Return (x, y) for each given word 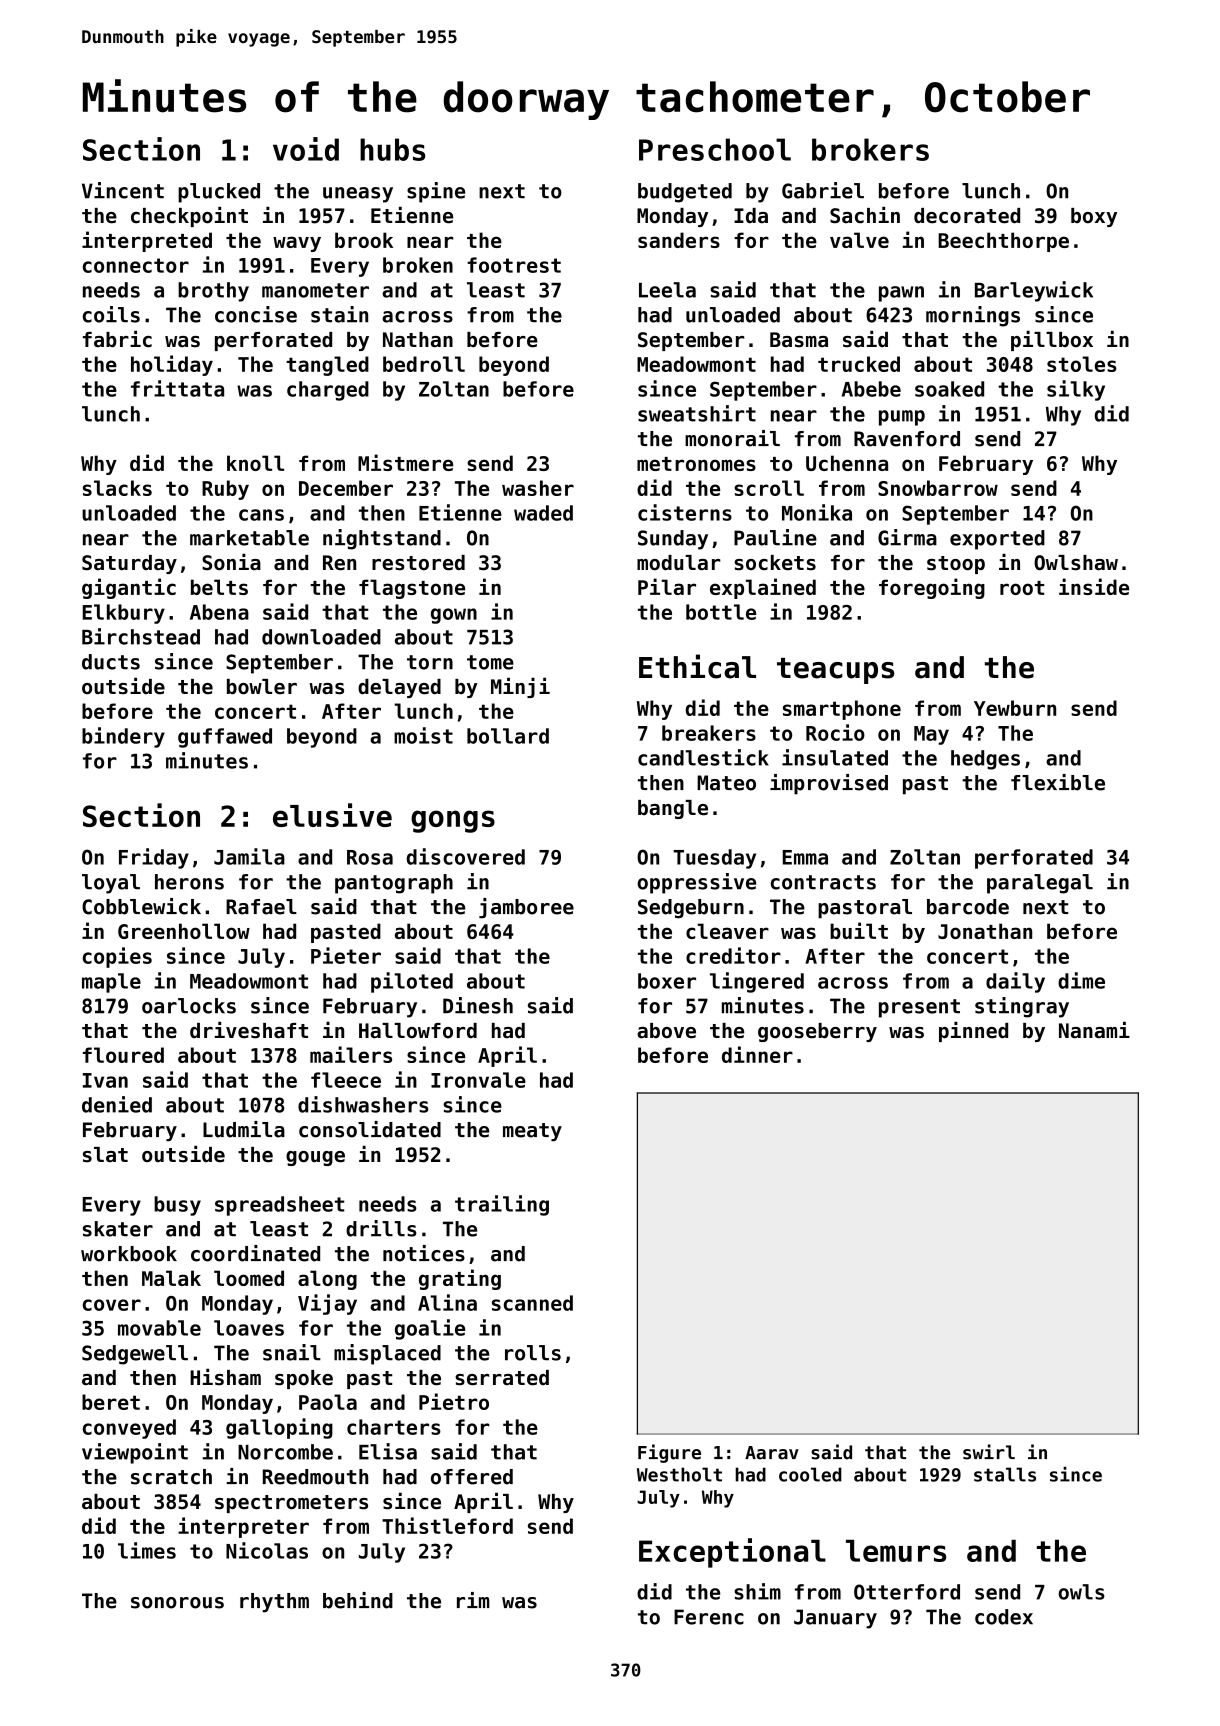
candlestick (703, 757)
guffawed (225, 738)
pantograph (394, 884)
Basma (799, 340)
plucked (219, 193)
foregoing (932, 588)
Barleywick (1034, 291)
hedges (985, 760)
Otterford (907, 1592)
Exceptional (732, 1553)
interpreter (243, 1527)
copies (117, 957)
